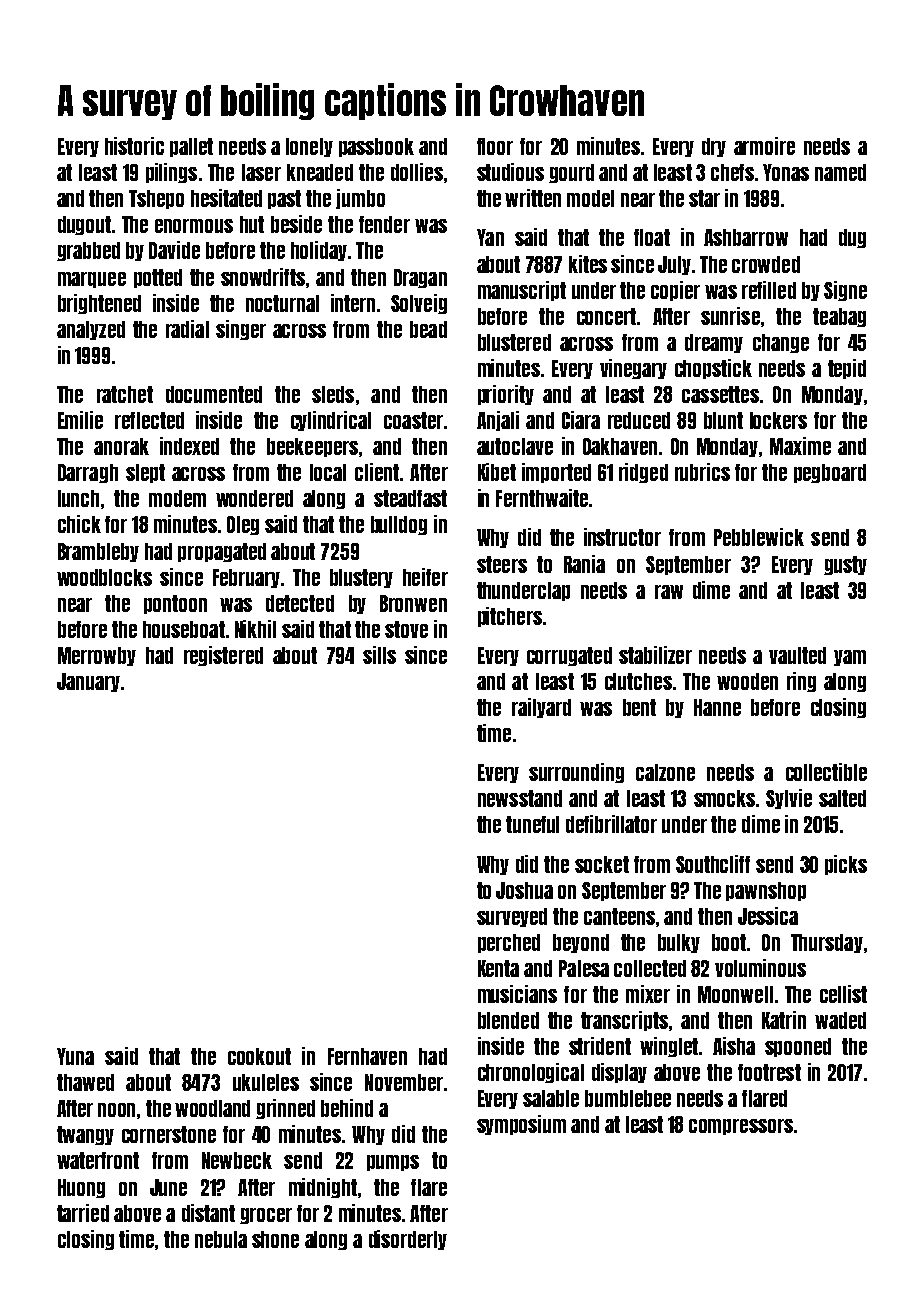 The image size is (924, 1314). Describe the element at coordinates (514, 342) in the screenshot. I see `blustered` at that location.
